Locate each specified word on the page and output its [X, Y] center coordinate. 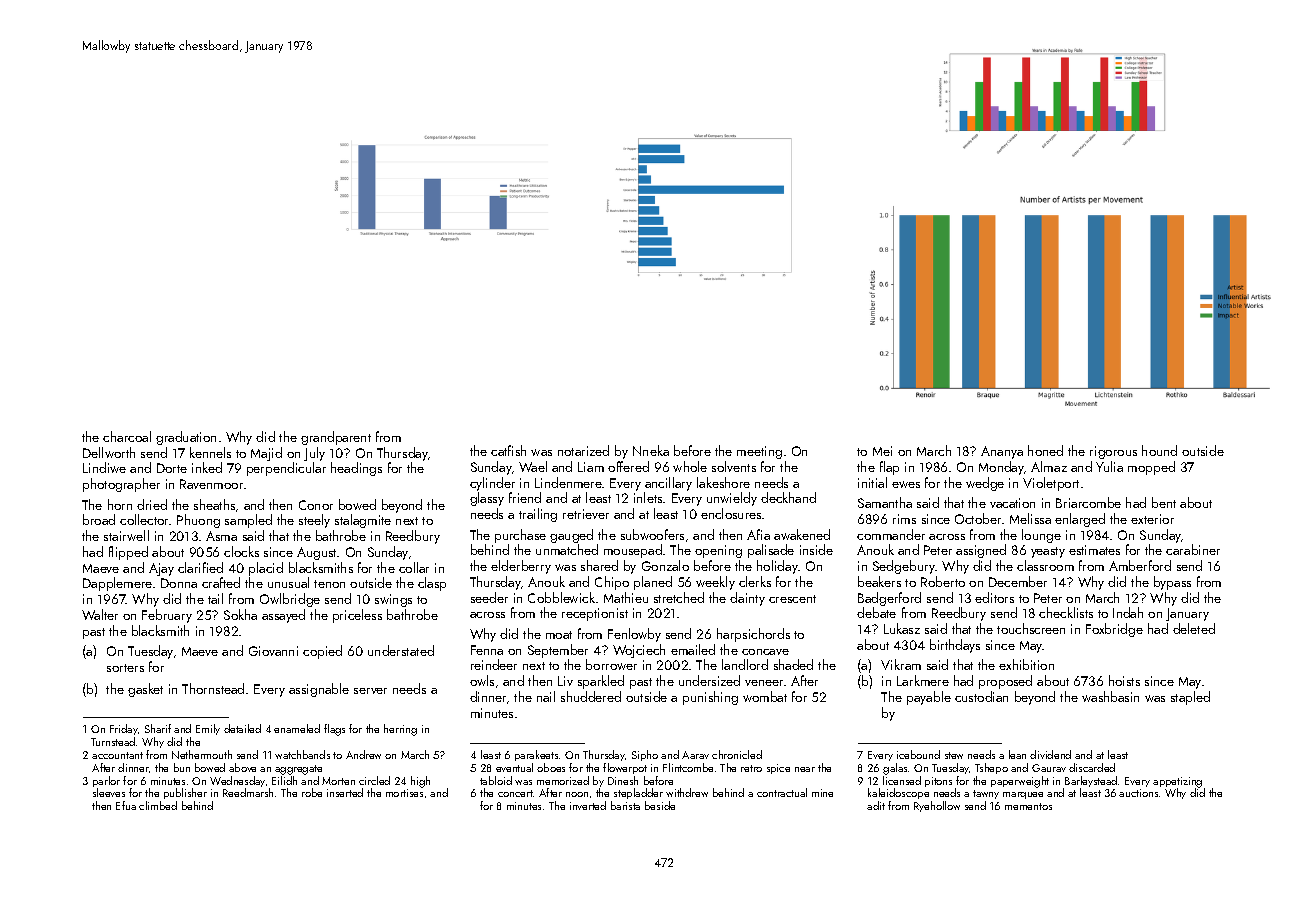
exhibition [1026, 664]
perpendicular [286, 469]
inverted [588, 805]
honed [1045, 450]
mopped [1151, 468]
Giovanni [273, 651]
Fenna [487, 650]
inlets [648, 497]
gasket [145, 690]
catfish [508, 450]
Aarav [695, 755]
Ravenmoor [211, 484]
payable [929, 698]
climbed [158, 805]
